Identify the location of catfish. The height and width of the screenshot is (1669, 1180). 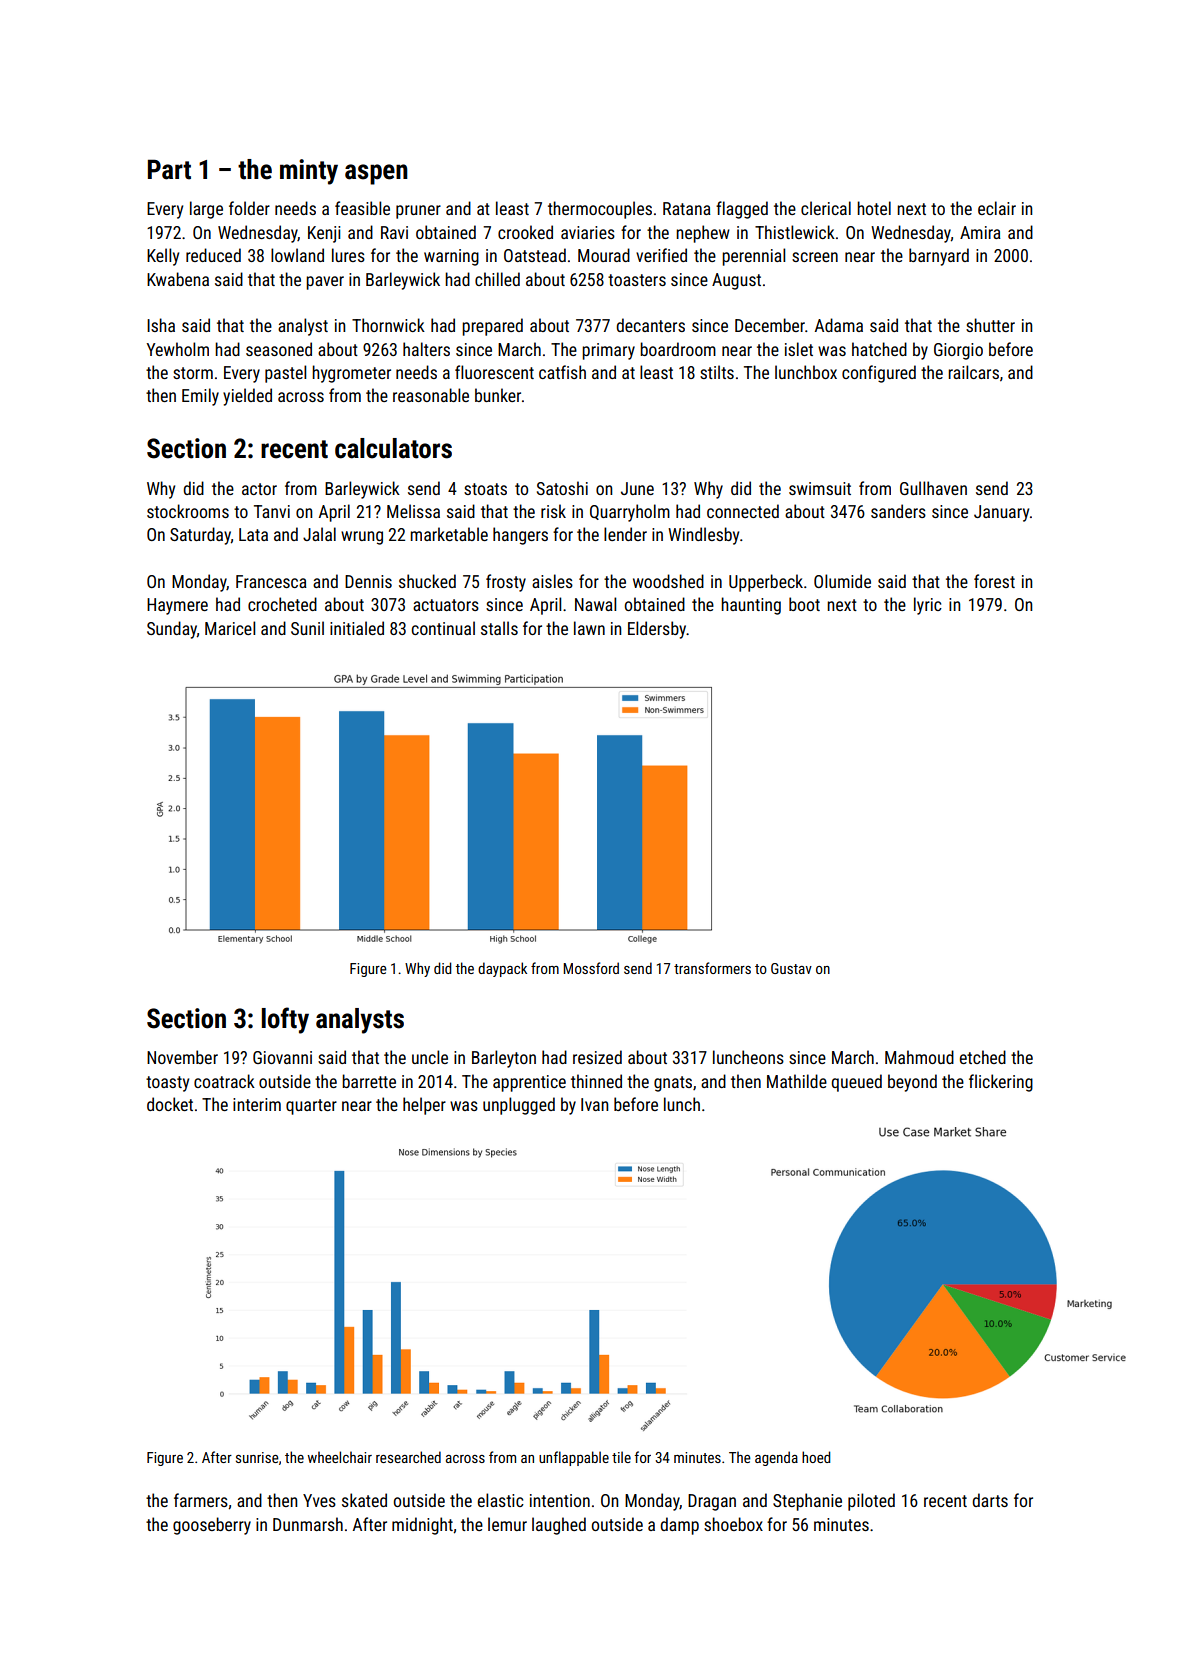
(562, 372).
